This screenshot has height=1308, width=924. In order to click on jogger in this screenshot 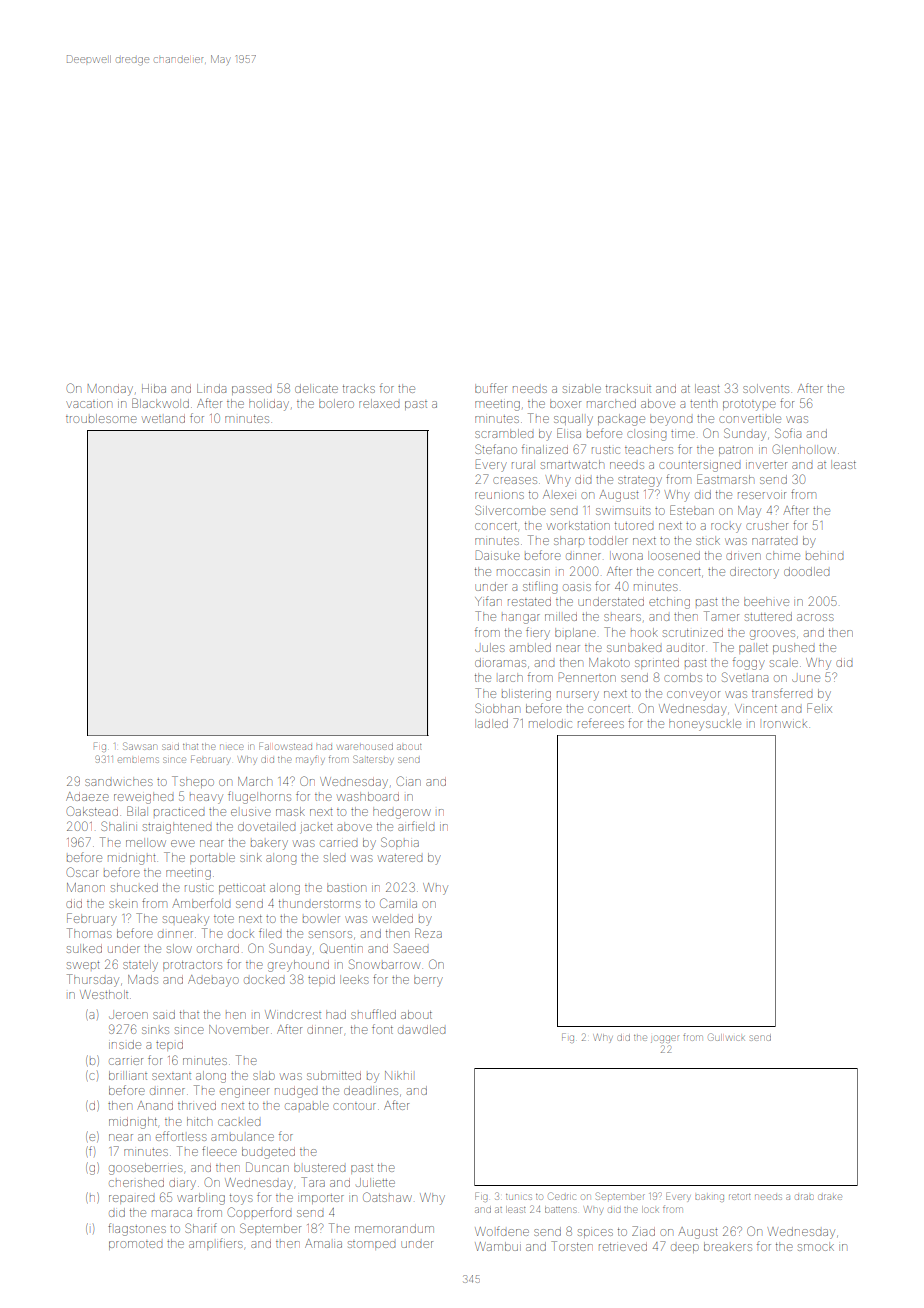, I will do `click(665, 1039)`.
